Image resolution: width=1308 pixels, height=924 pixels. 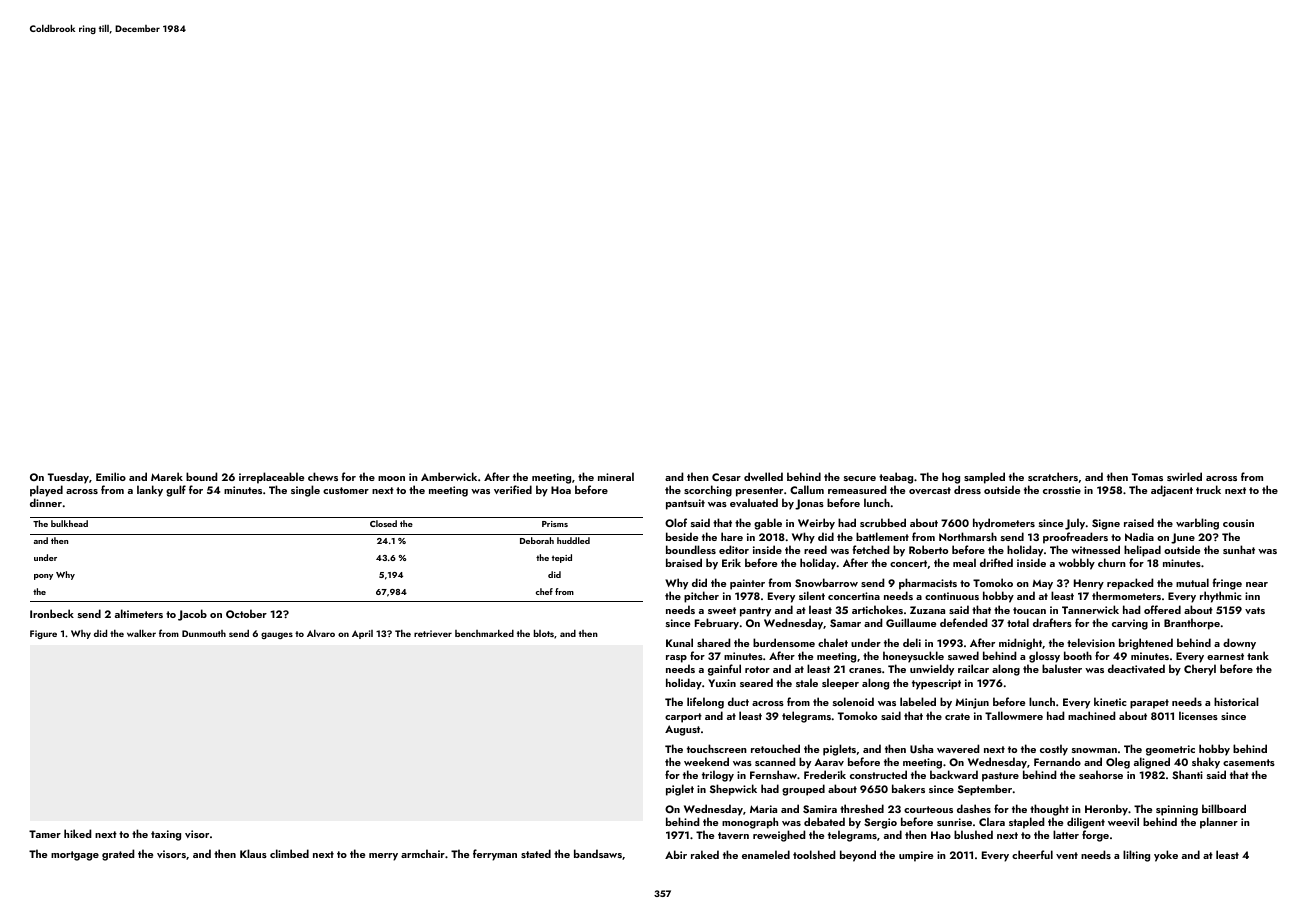 I want to click on Samar, so click(x=845, y=623).
